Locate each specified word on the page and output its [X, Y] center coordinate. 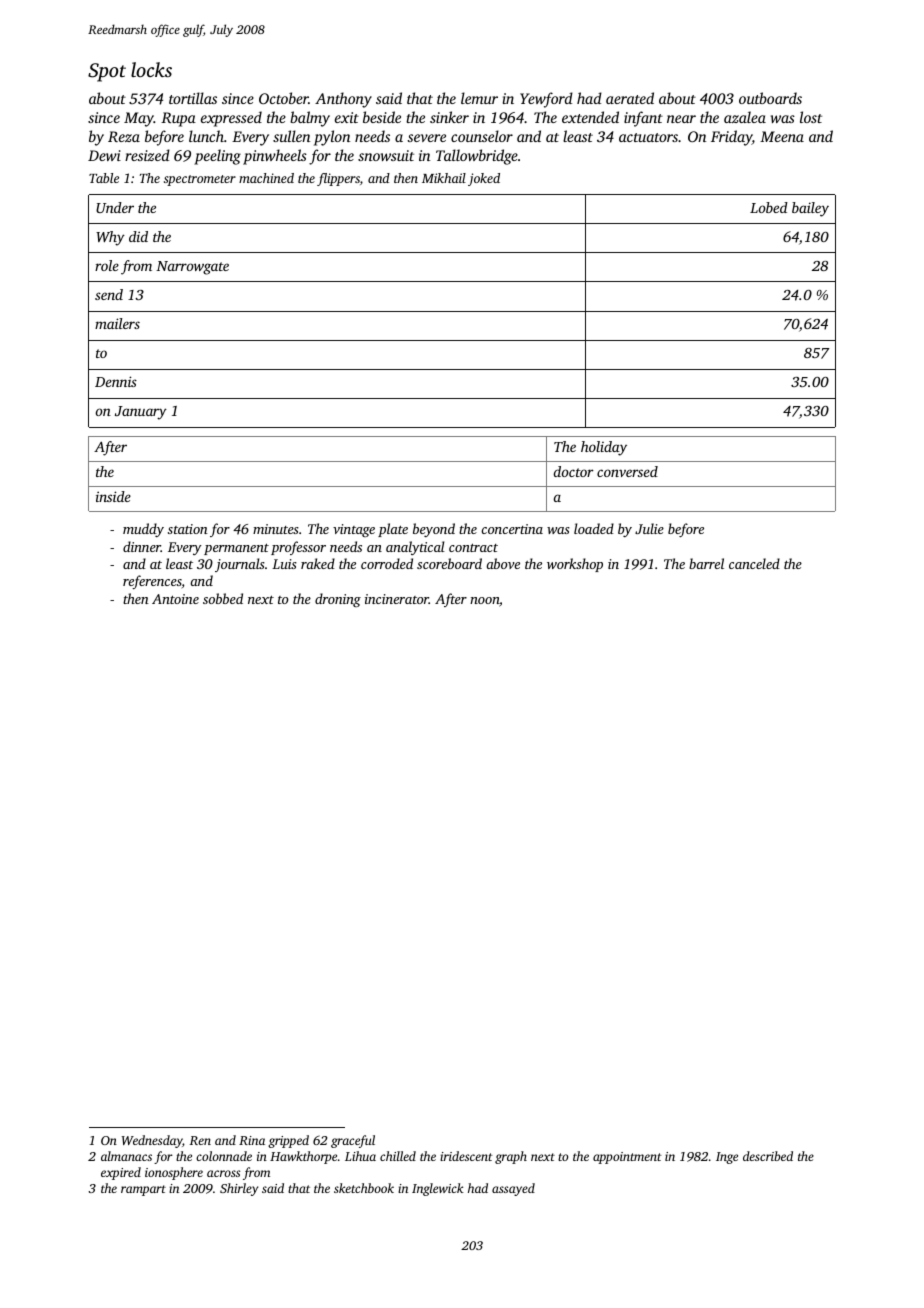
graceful [353, 1141]
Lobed [769, 207]
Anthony [343, 100]
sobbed [223, 598]
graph [511, 1157]
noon [484, 600]
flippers [338, 179]
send [109, 294]
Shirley [239, 1189]
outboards [770, 98]
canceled [754, 563]
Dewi [104, 155]
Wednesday [152, 1141]
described [768, 1156]
